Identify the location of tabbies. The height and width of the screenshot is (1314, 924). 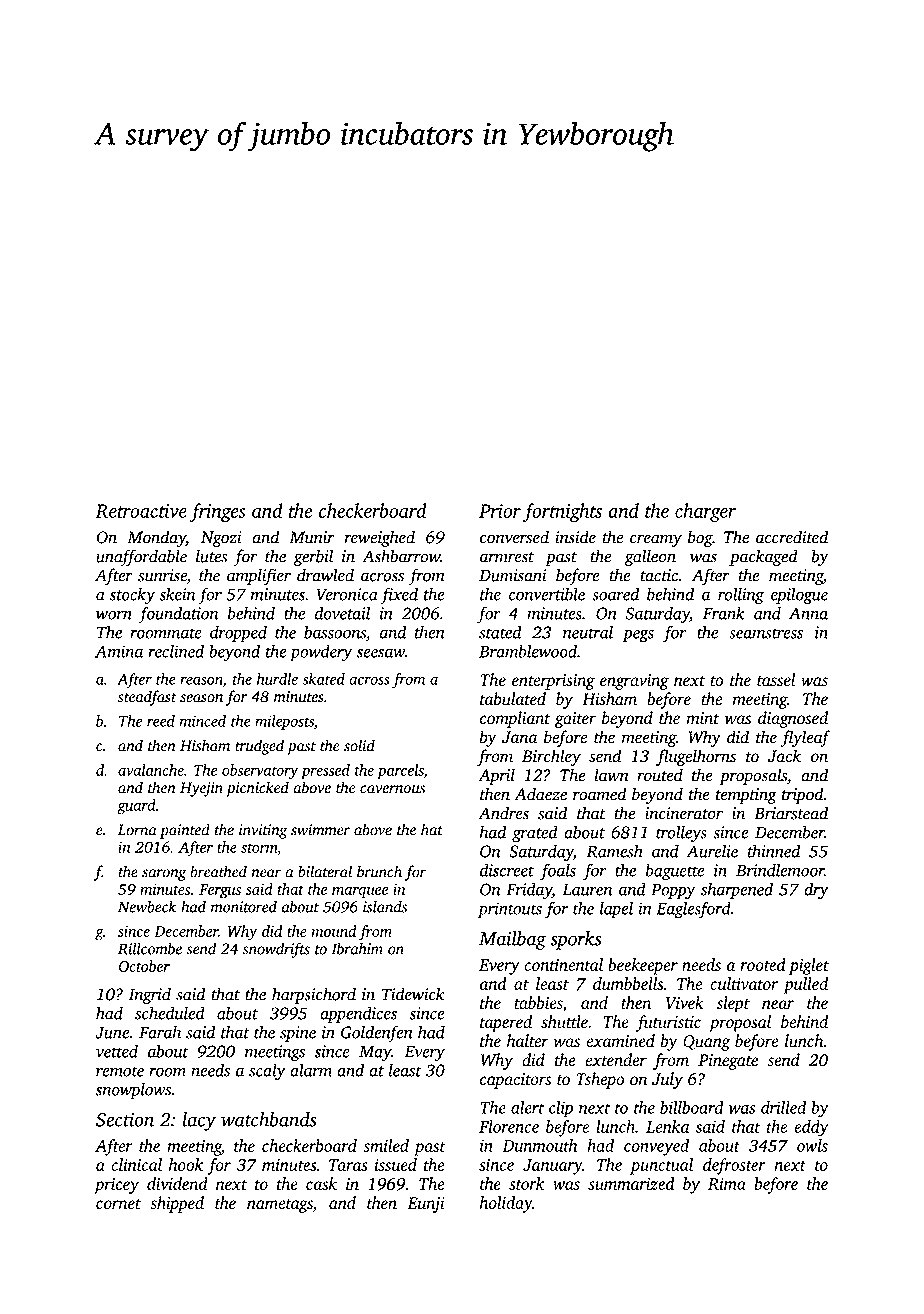
(538, 1002).
